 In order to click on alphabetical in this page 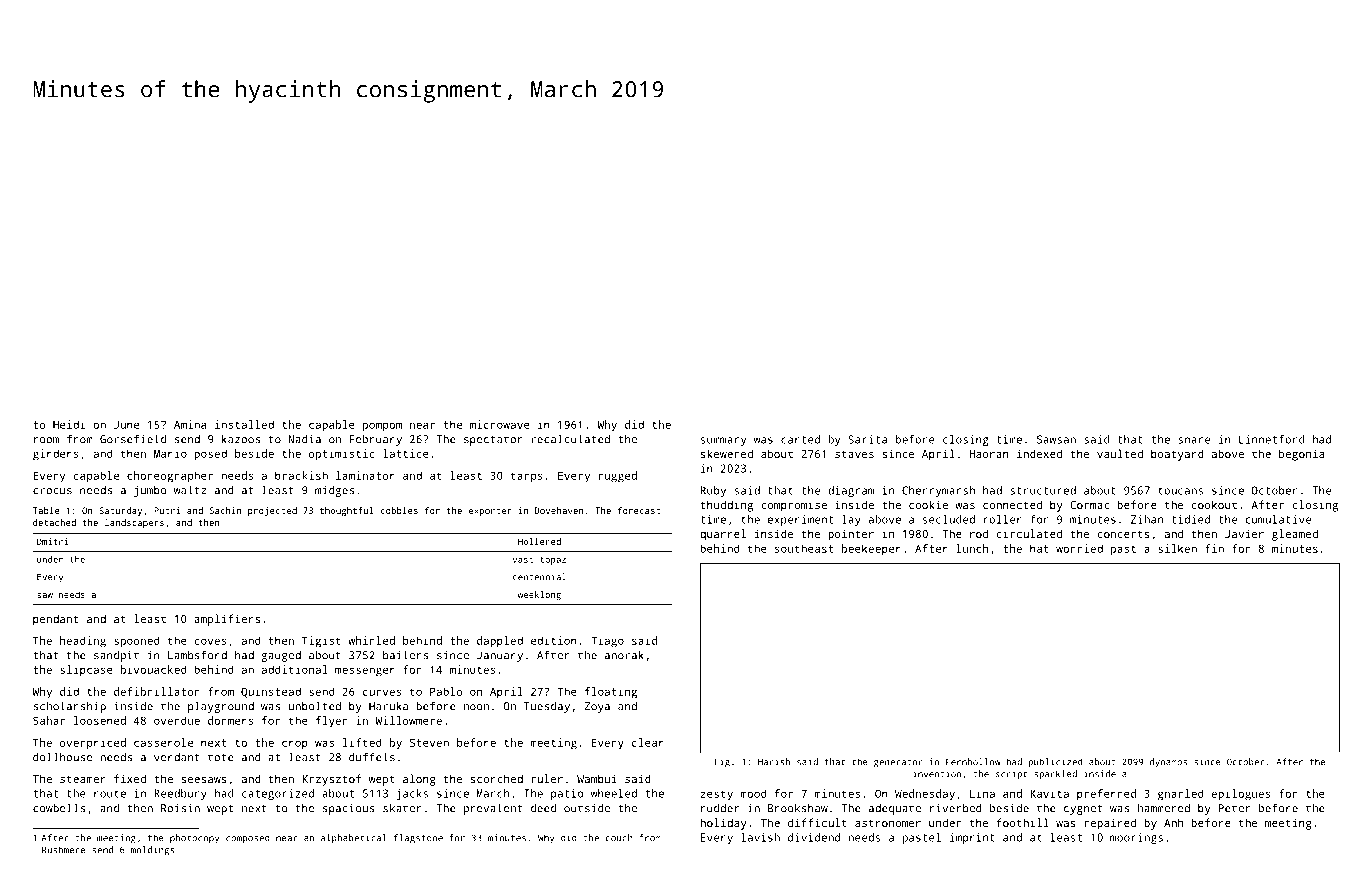, I will do `click(353, 839)`.
